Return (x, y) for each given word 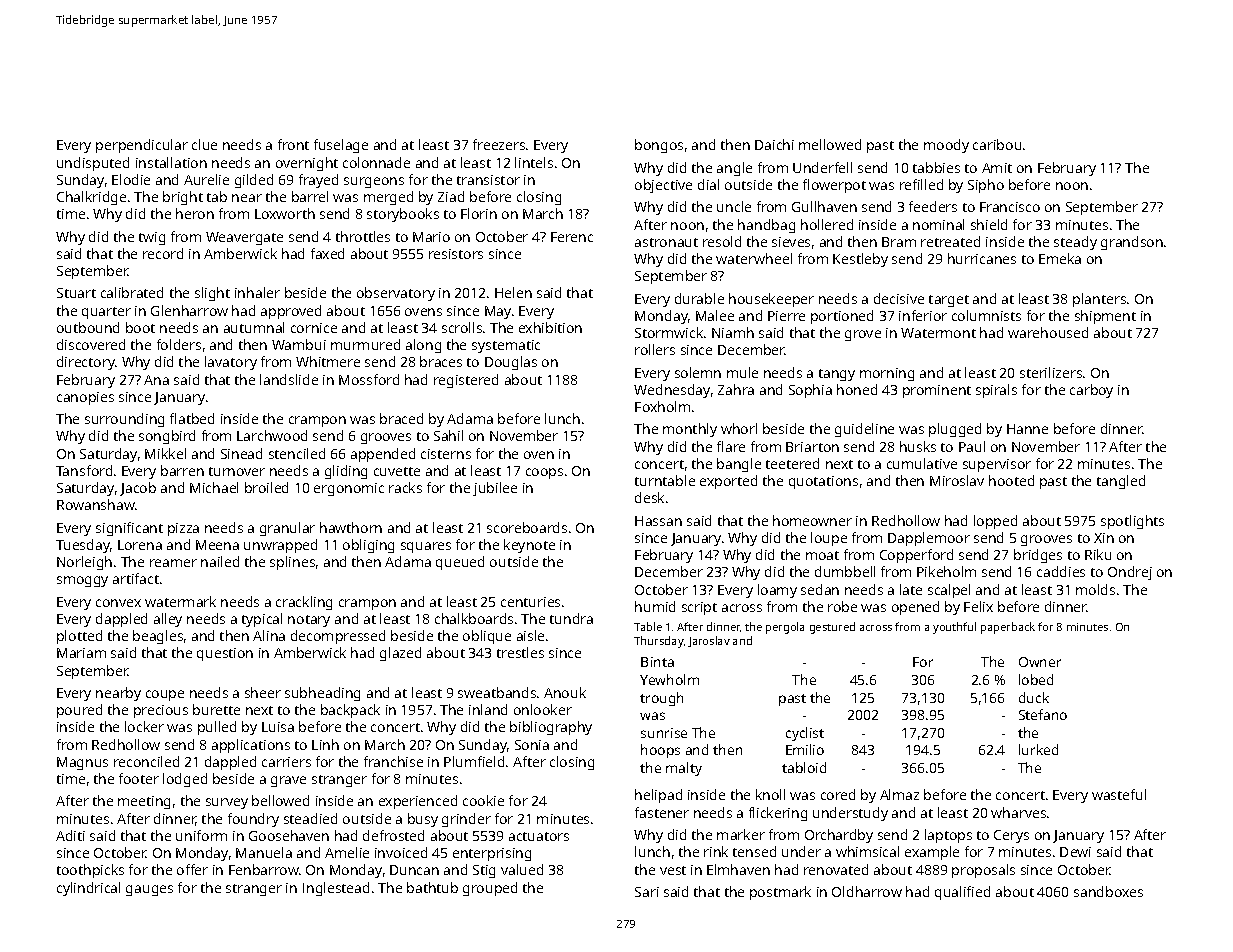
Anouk (565, 692)
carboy (1091, 391)
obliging (368, 546)
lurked (1038, 749)
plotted (79, 637)
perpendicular (142, 146)
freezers (499, 144)
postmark (780, 893)
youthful (954, 628)
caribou (997, 144)
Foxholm (662, 406)
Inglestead (336, 889)
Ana (156, 380)
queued (460, 563)
